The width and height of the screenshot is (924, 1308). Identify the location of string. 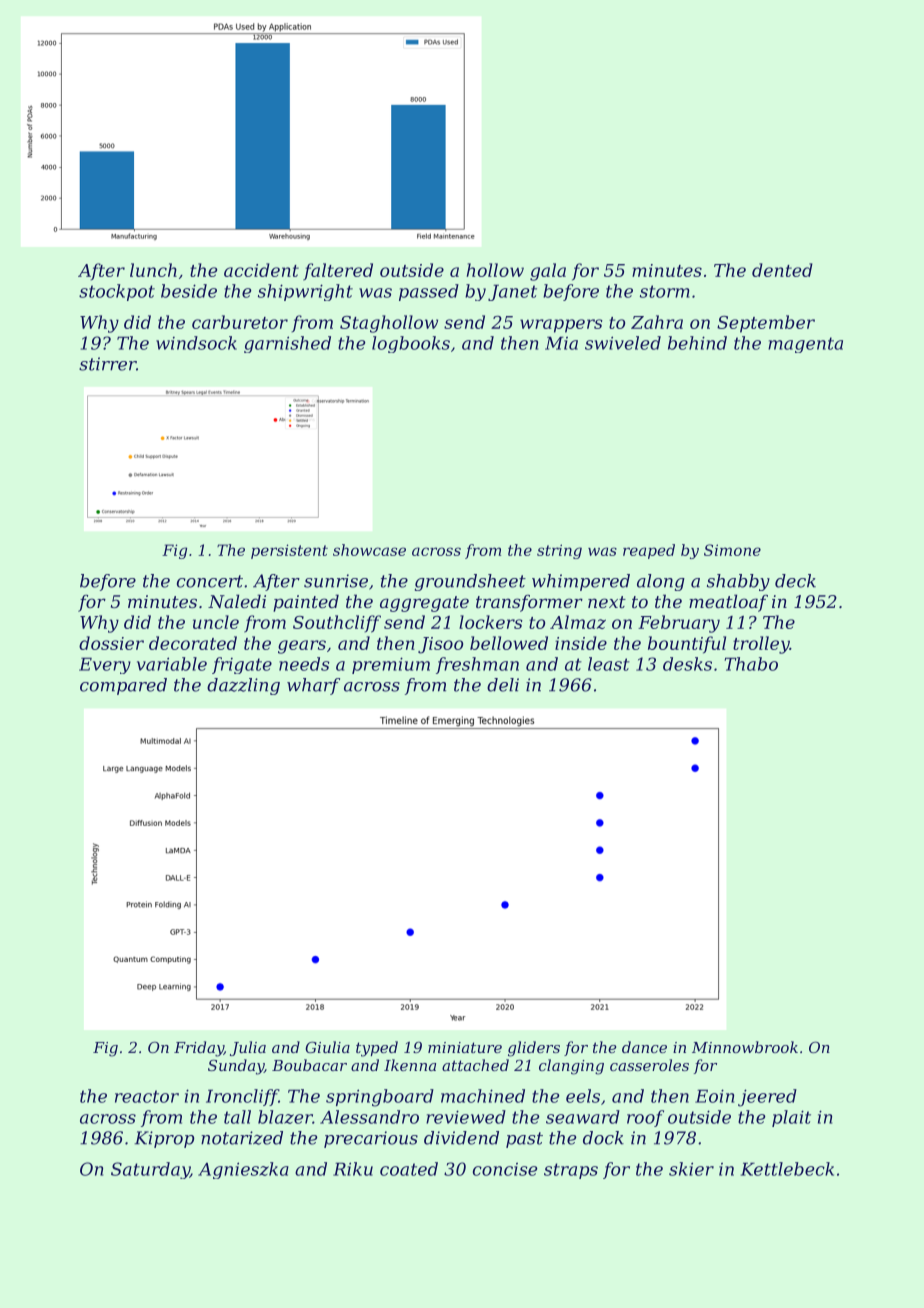
(559, 551).
